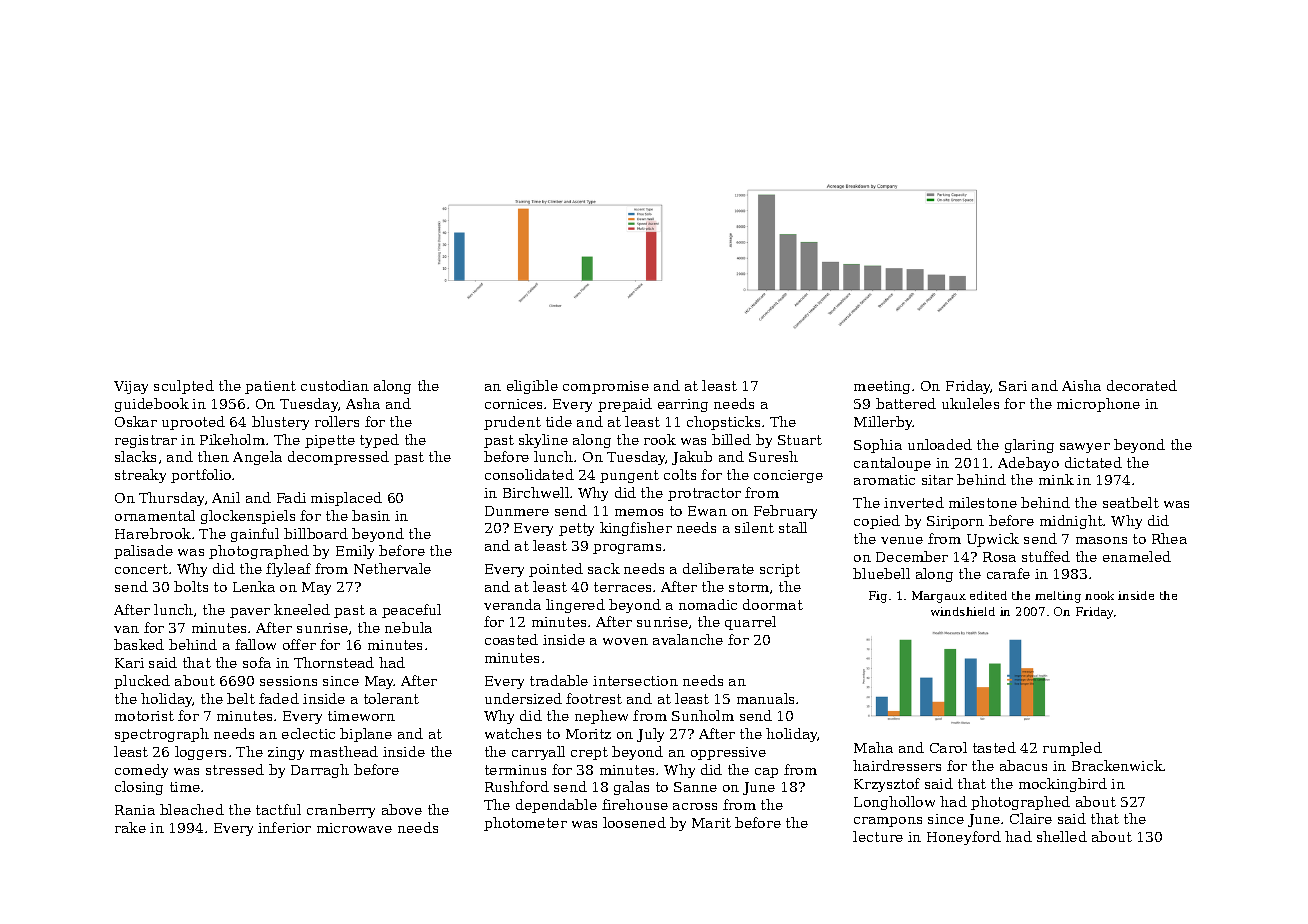 The image size is (1308, 924). What do you see at coordinates (200, 753) in the page?
I see `loggers` at bounding box center [200, 753].
